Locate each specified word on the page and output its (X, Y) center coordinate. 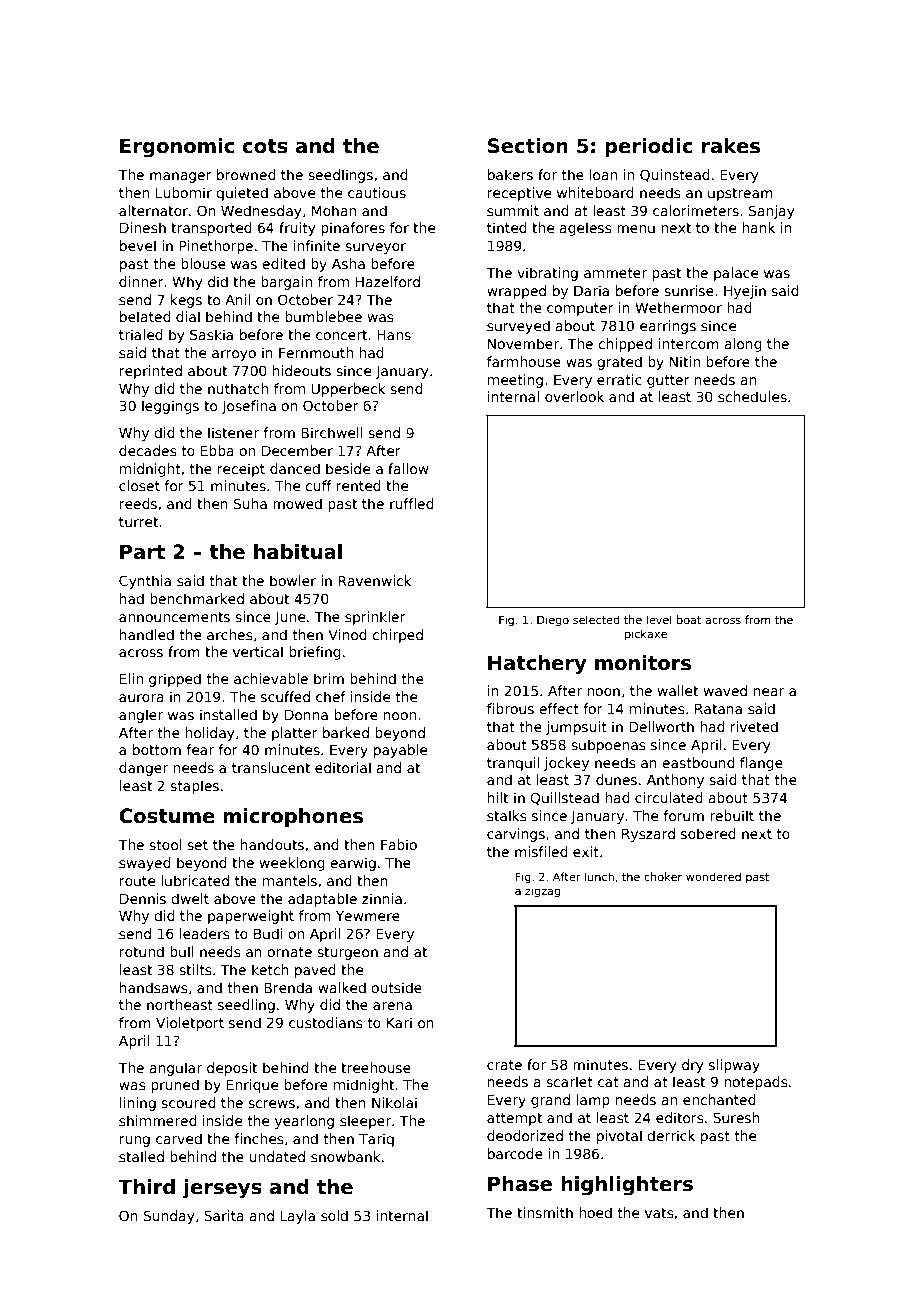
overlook (574, 396)
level (659, 619)
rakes (731, 146)
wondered (713, 876)
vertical (258, 651)
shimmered (158, 1120)
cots (265, 146)
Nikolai (394, 1102)
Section (528, 146)
